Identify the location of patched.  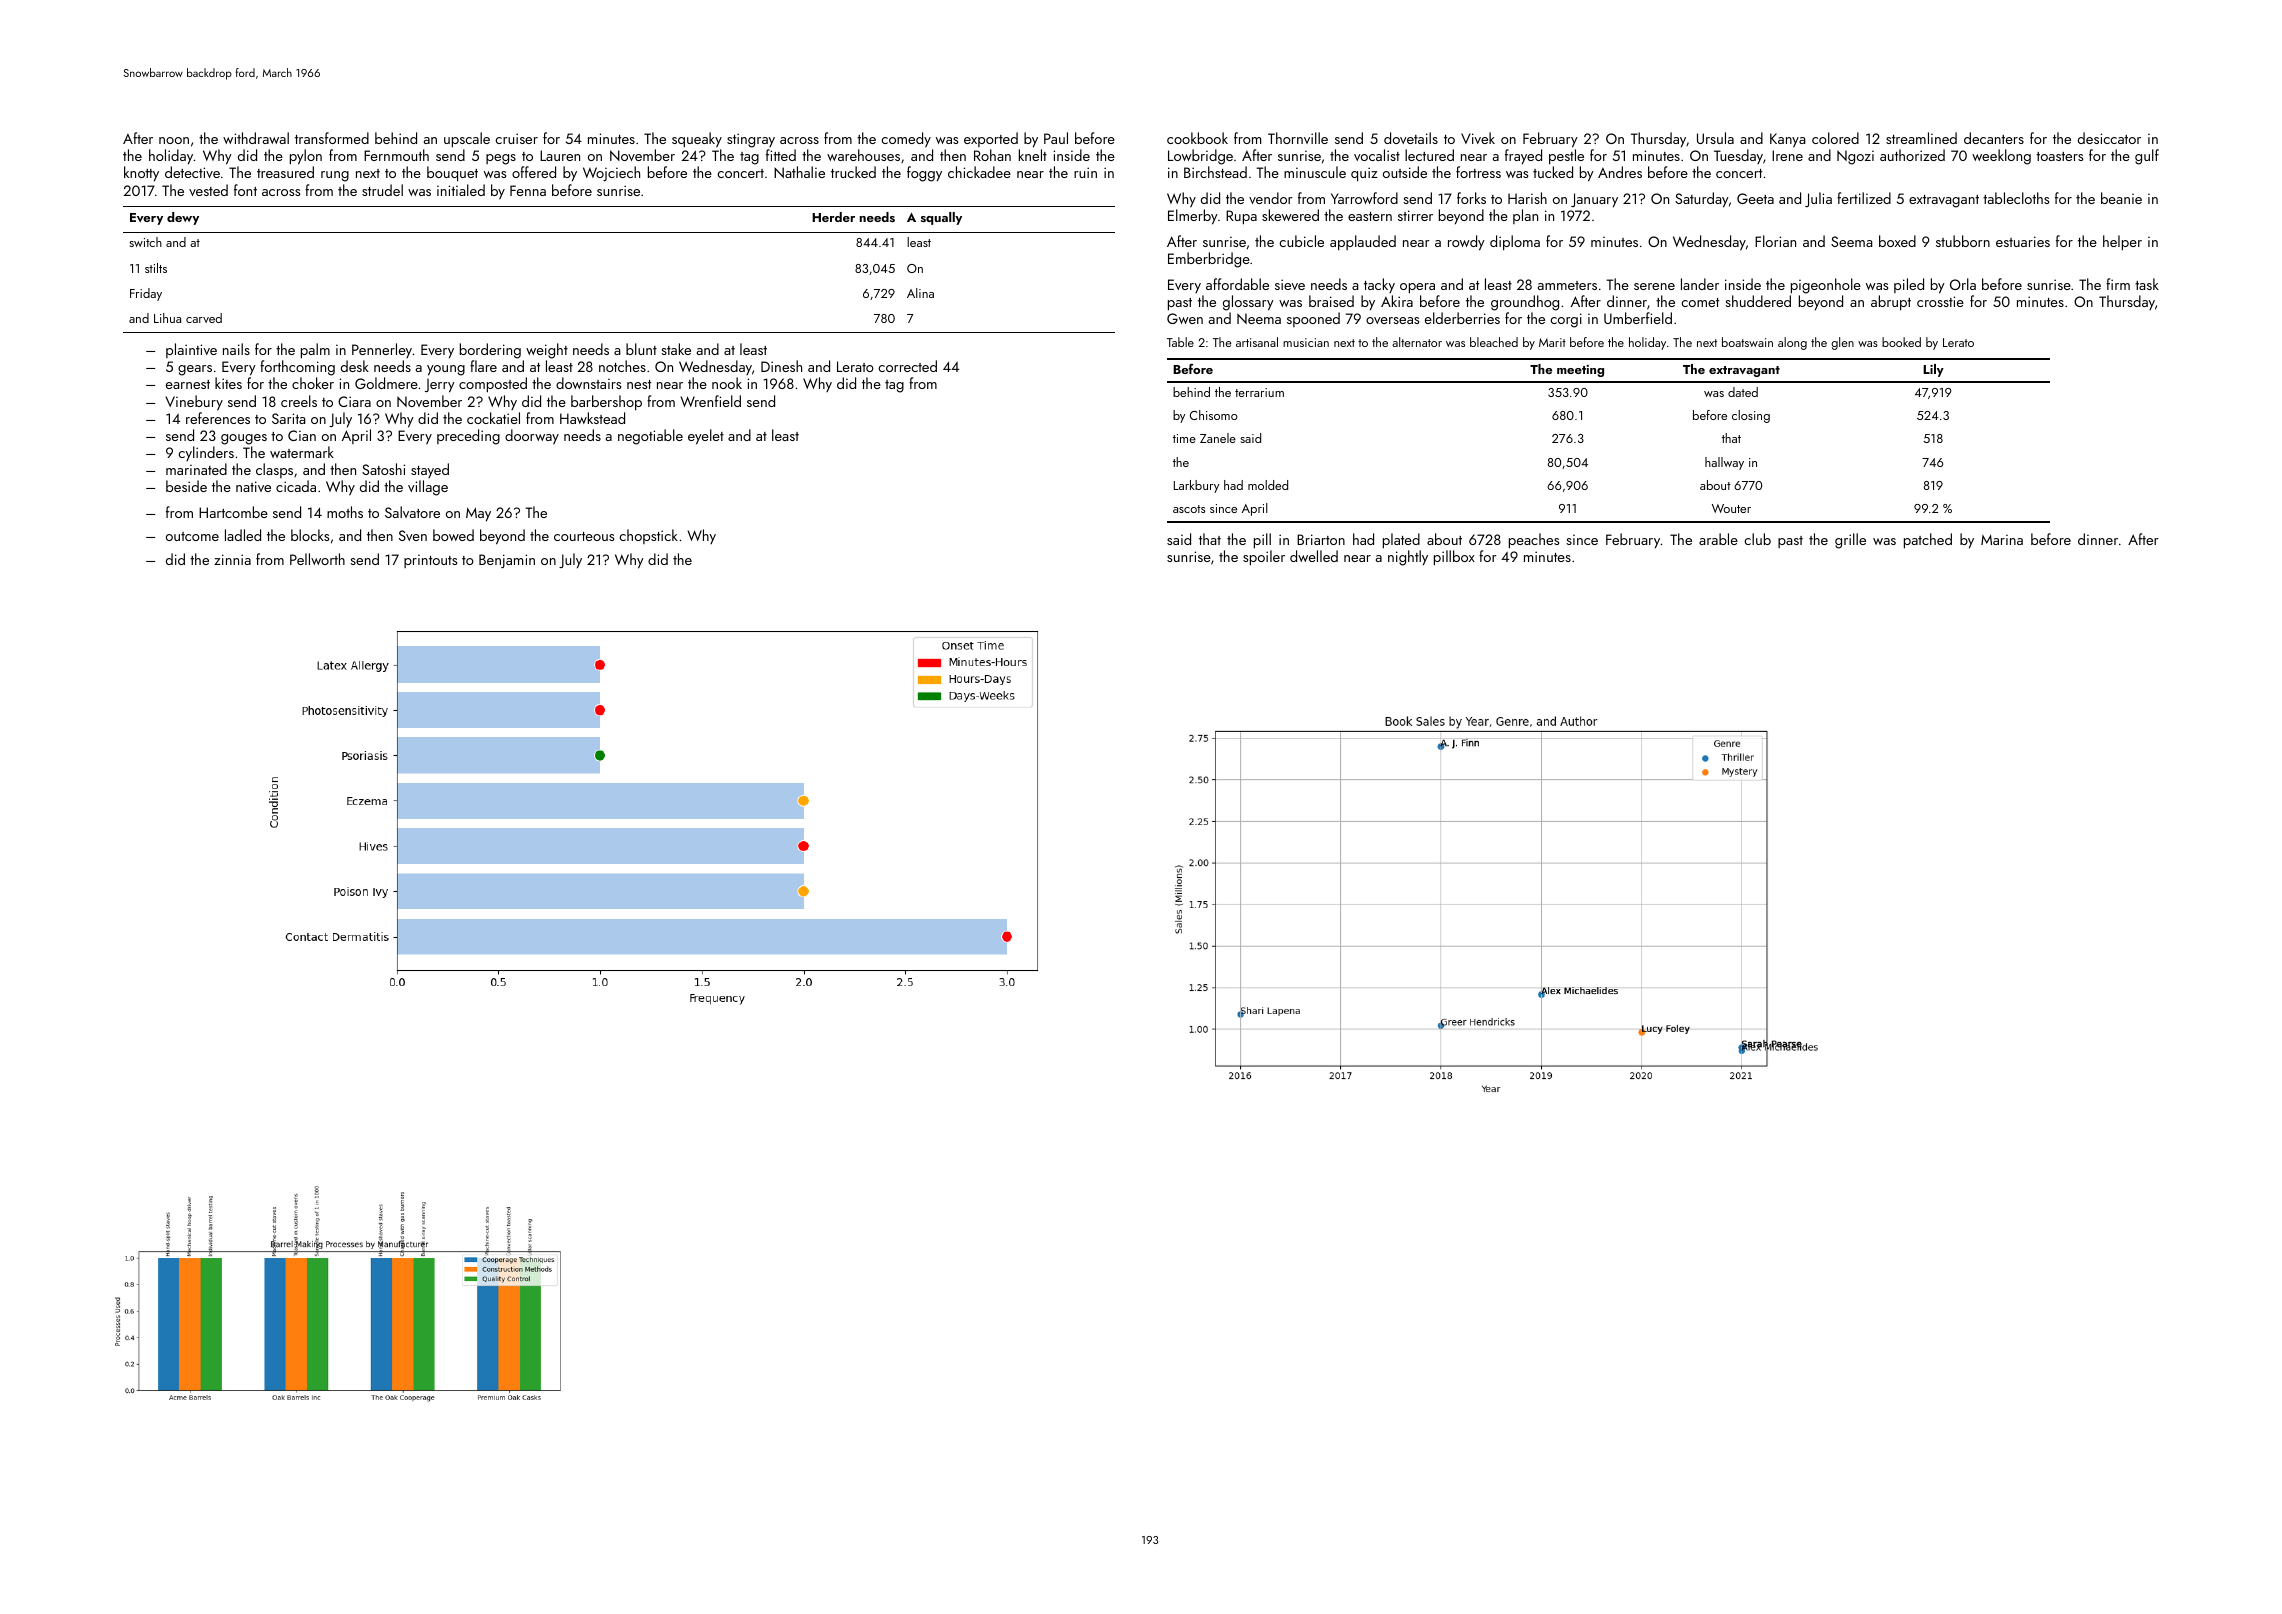
(1928, 541).
